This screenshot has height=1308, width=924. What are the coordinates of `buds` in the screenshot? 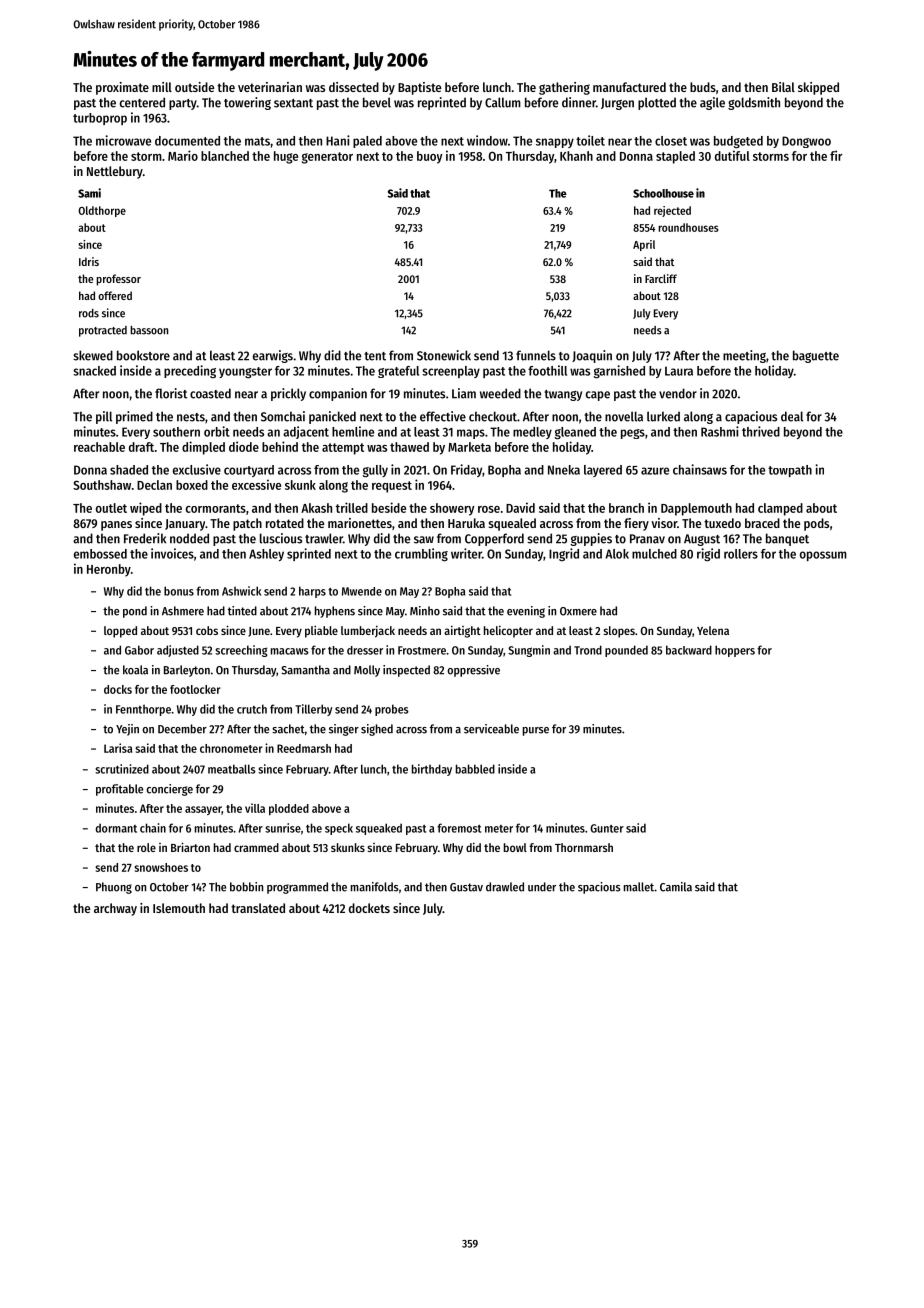 It's located at (703, 87).
